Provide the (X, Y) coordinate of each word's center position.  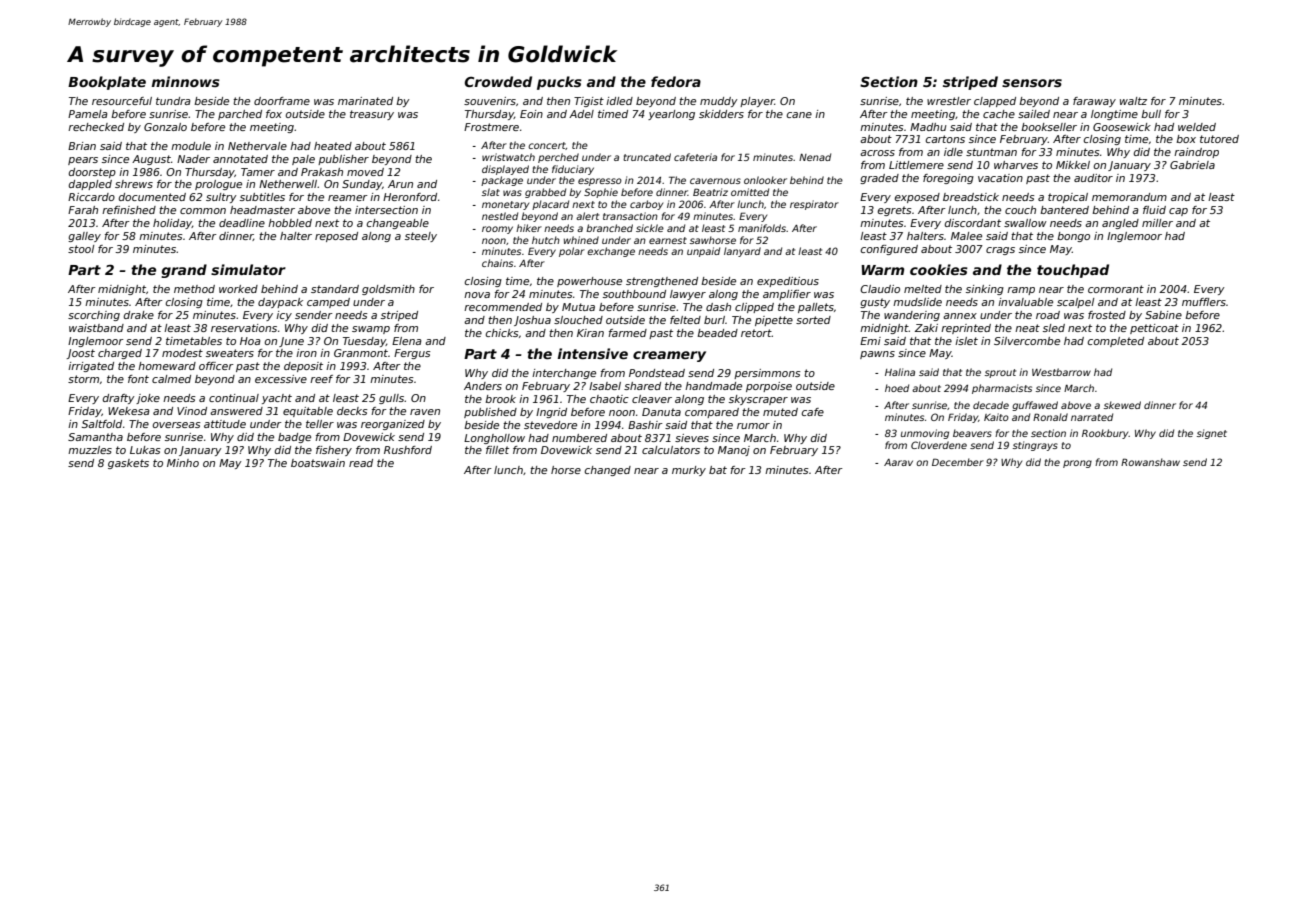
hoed (897, 388)
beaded (717, 333)
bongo (1073, 237)
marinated (365, 101)
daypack (280, 303)
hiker (529, 228)
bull (1151, 114)
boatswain (318, 463)
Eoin (531, 114)
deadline (242, 223)
